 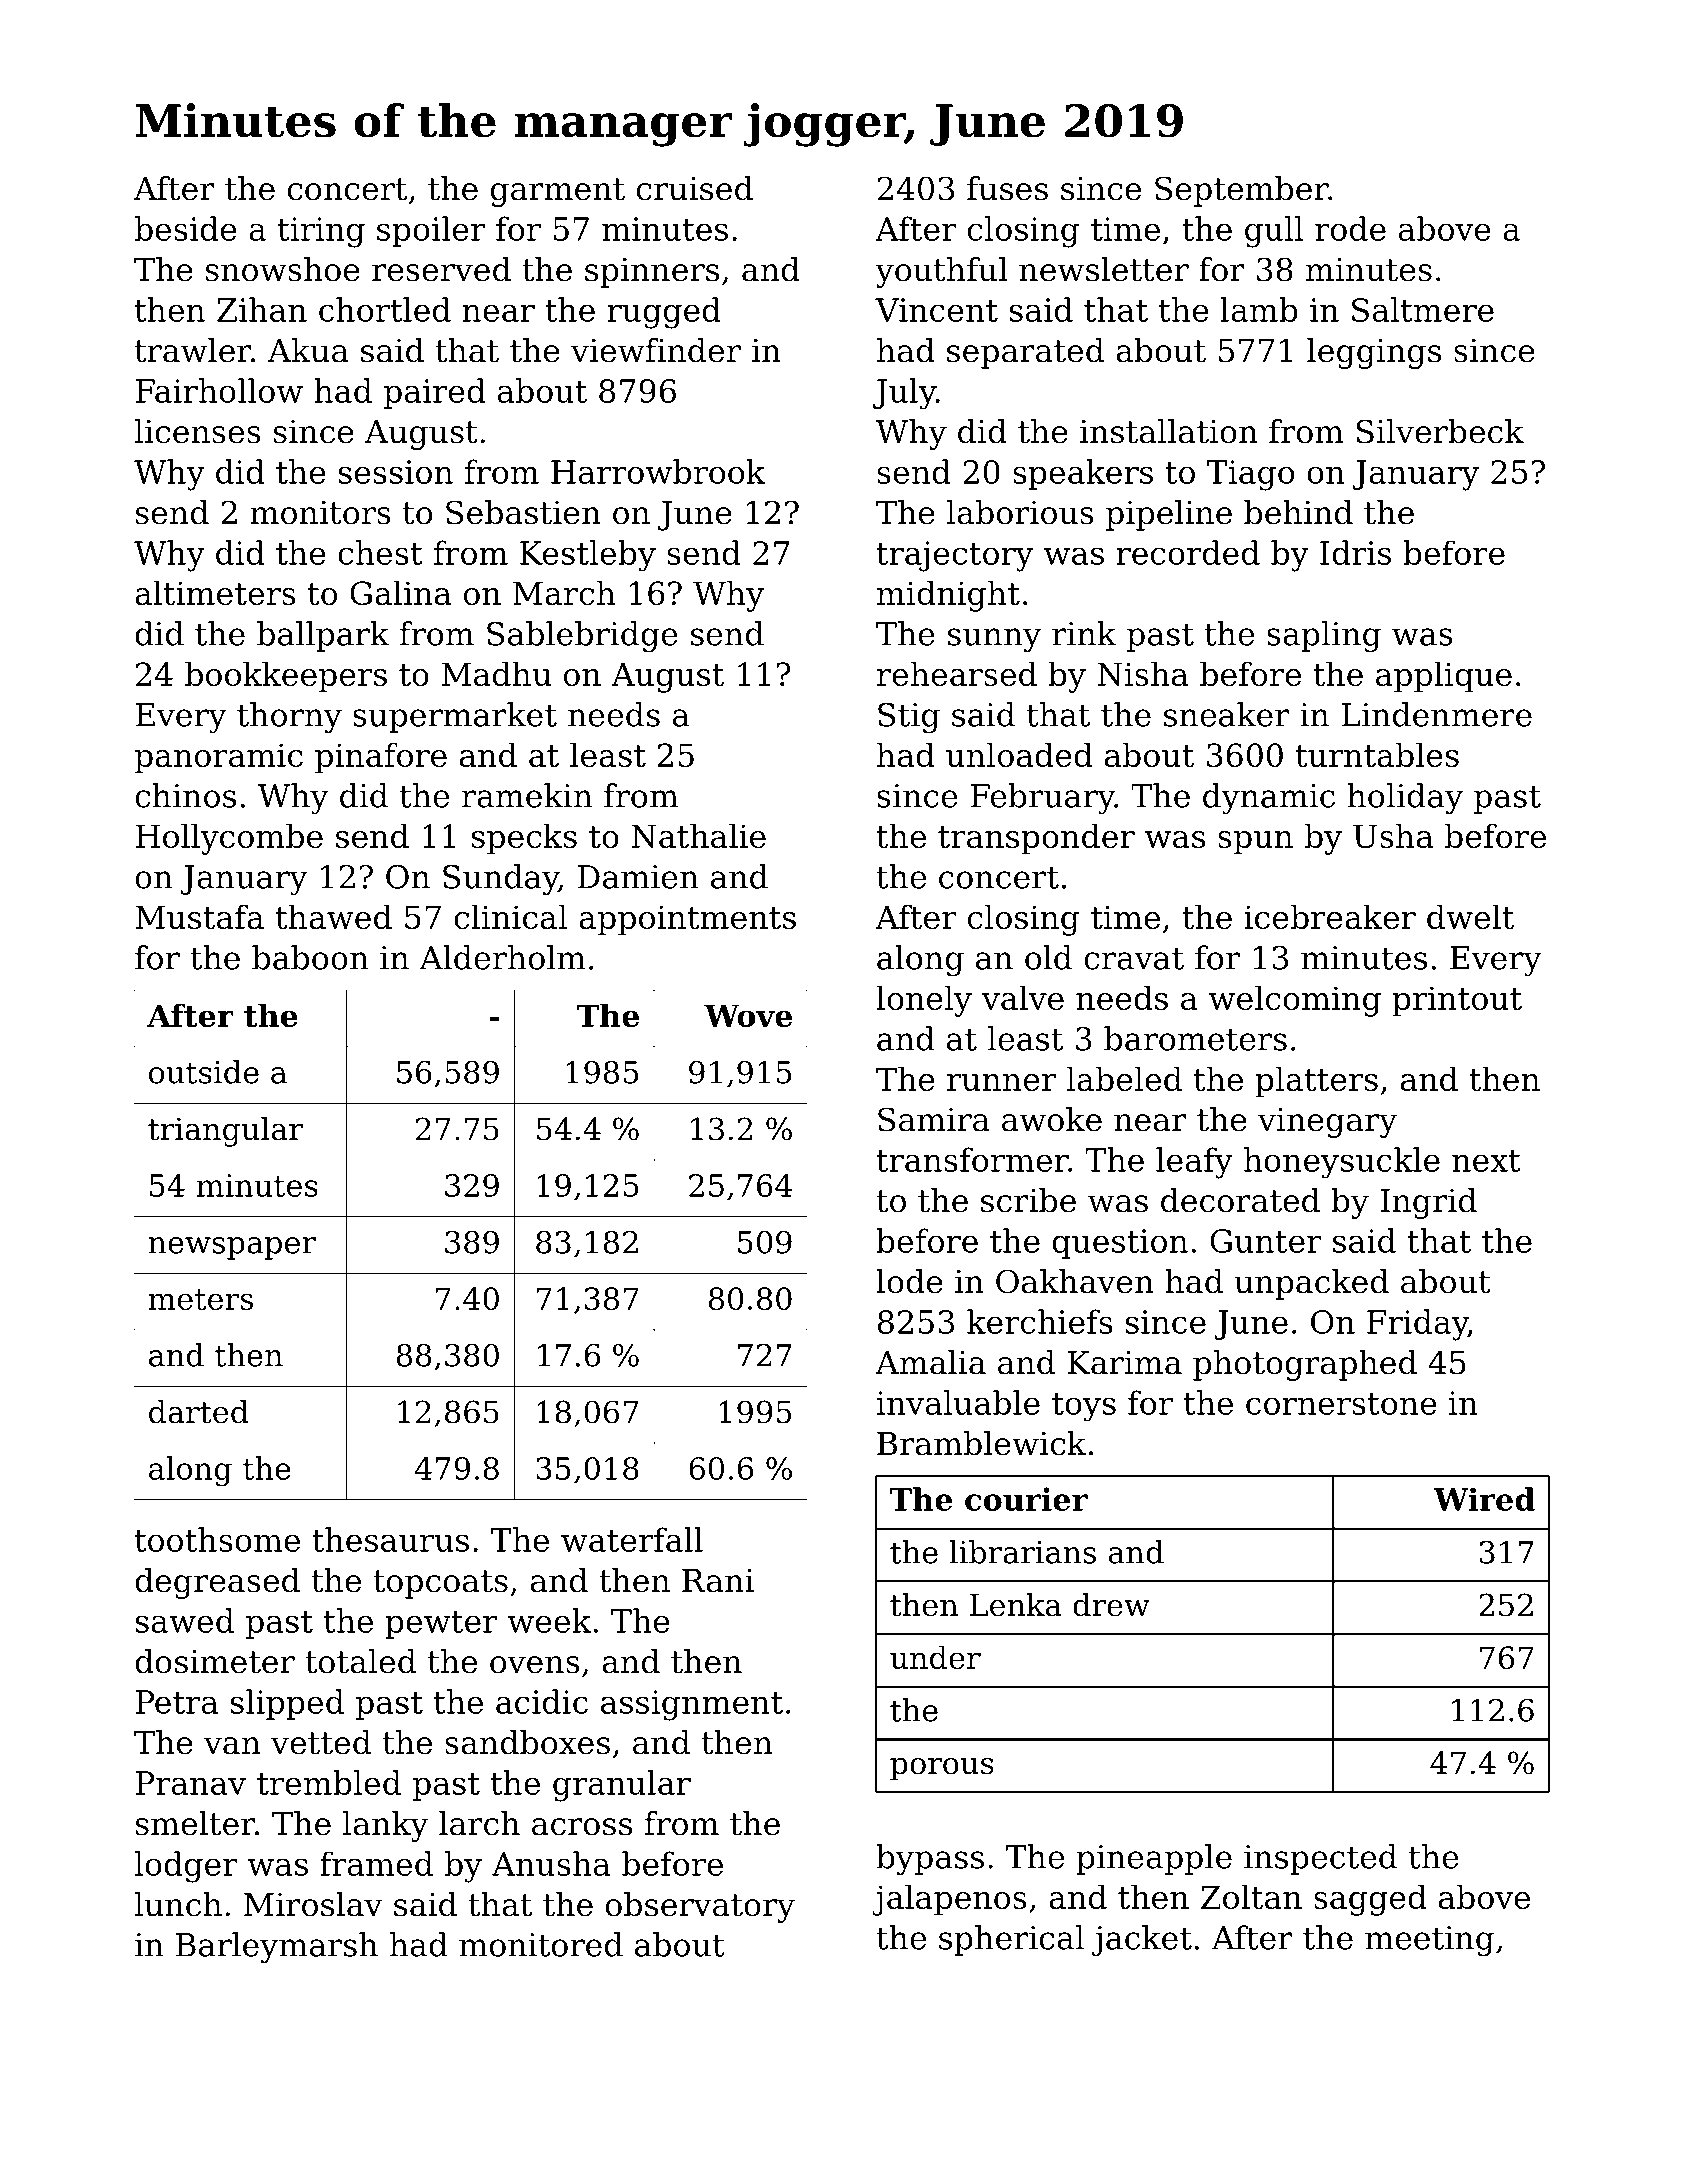 I want to click on waterfall, so click(x=632, y=1539).
